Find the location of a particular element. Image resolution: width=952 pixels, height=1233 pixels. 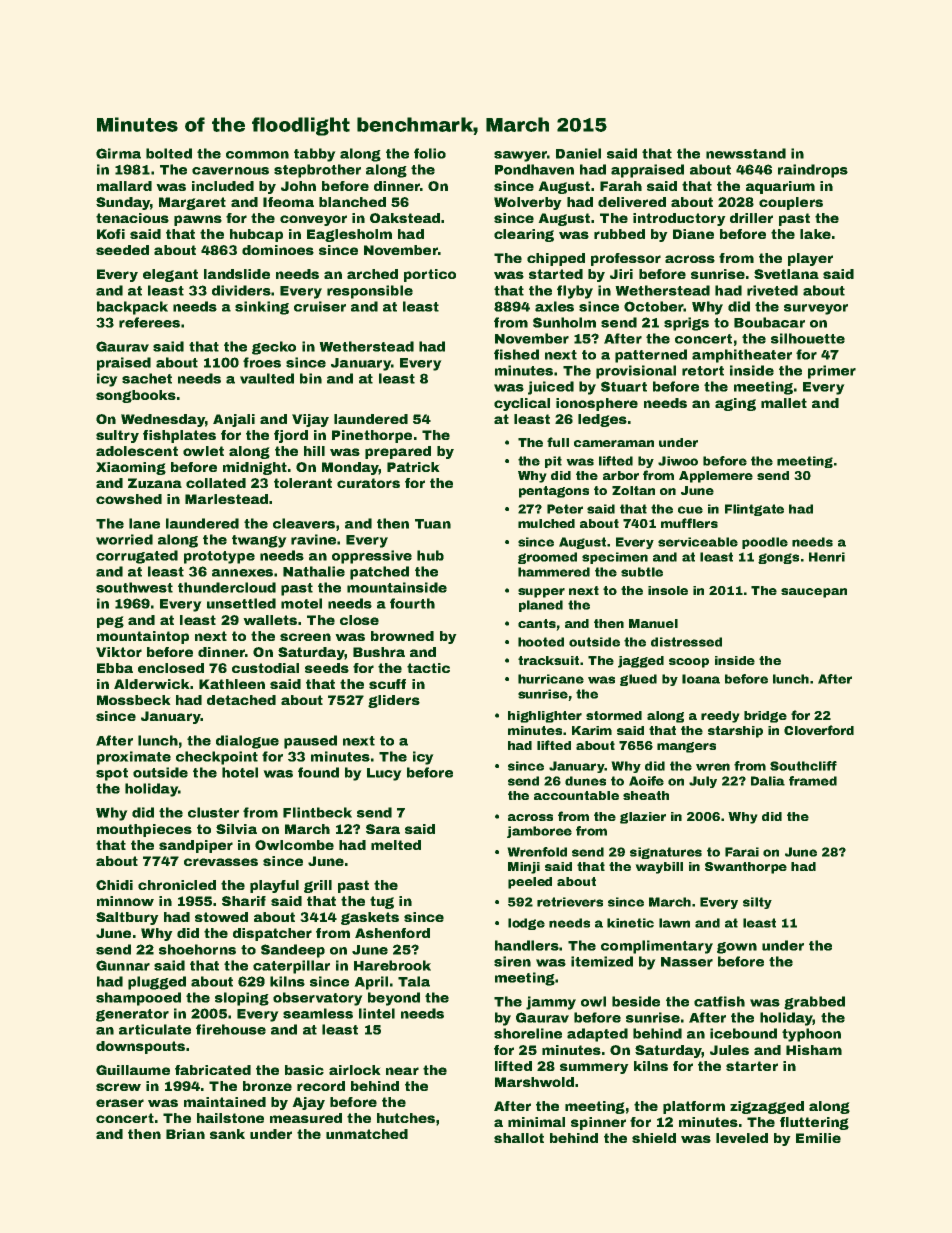

mallet is located at coordinates (784, 403).
